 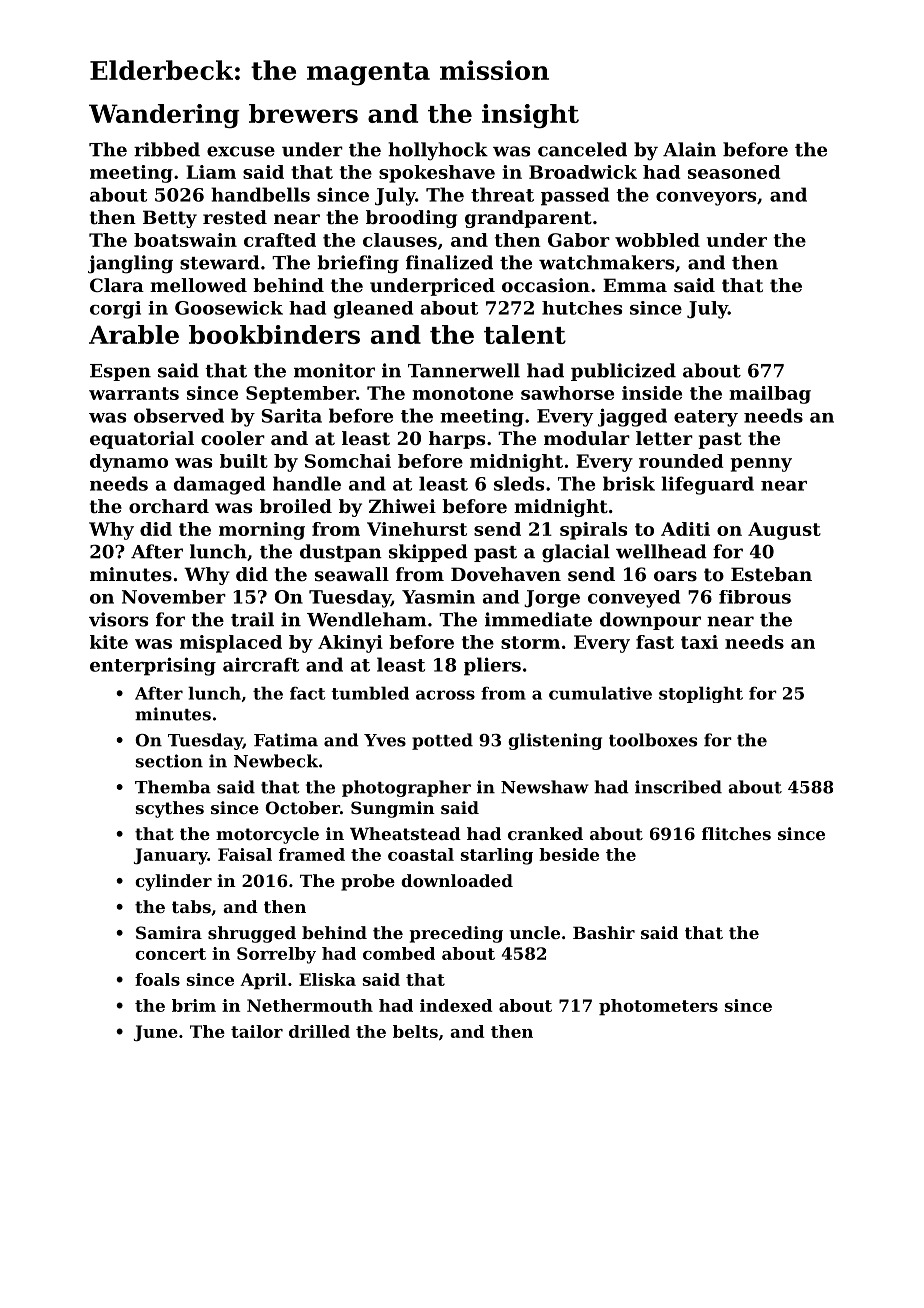 What do you see at coordinates (319, 1031) in the document?
I see `drilled` at bounding box center [319, 1031].
